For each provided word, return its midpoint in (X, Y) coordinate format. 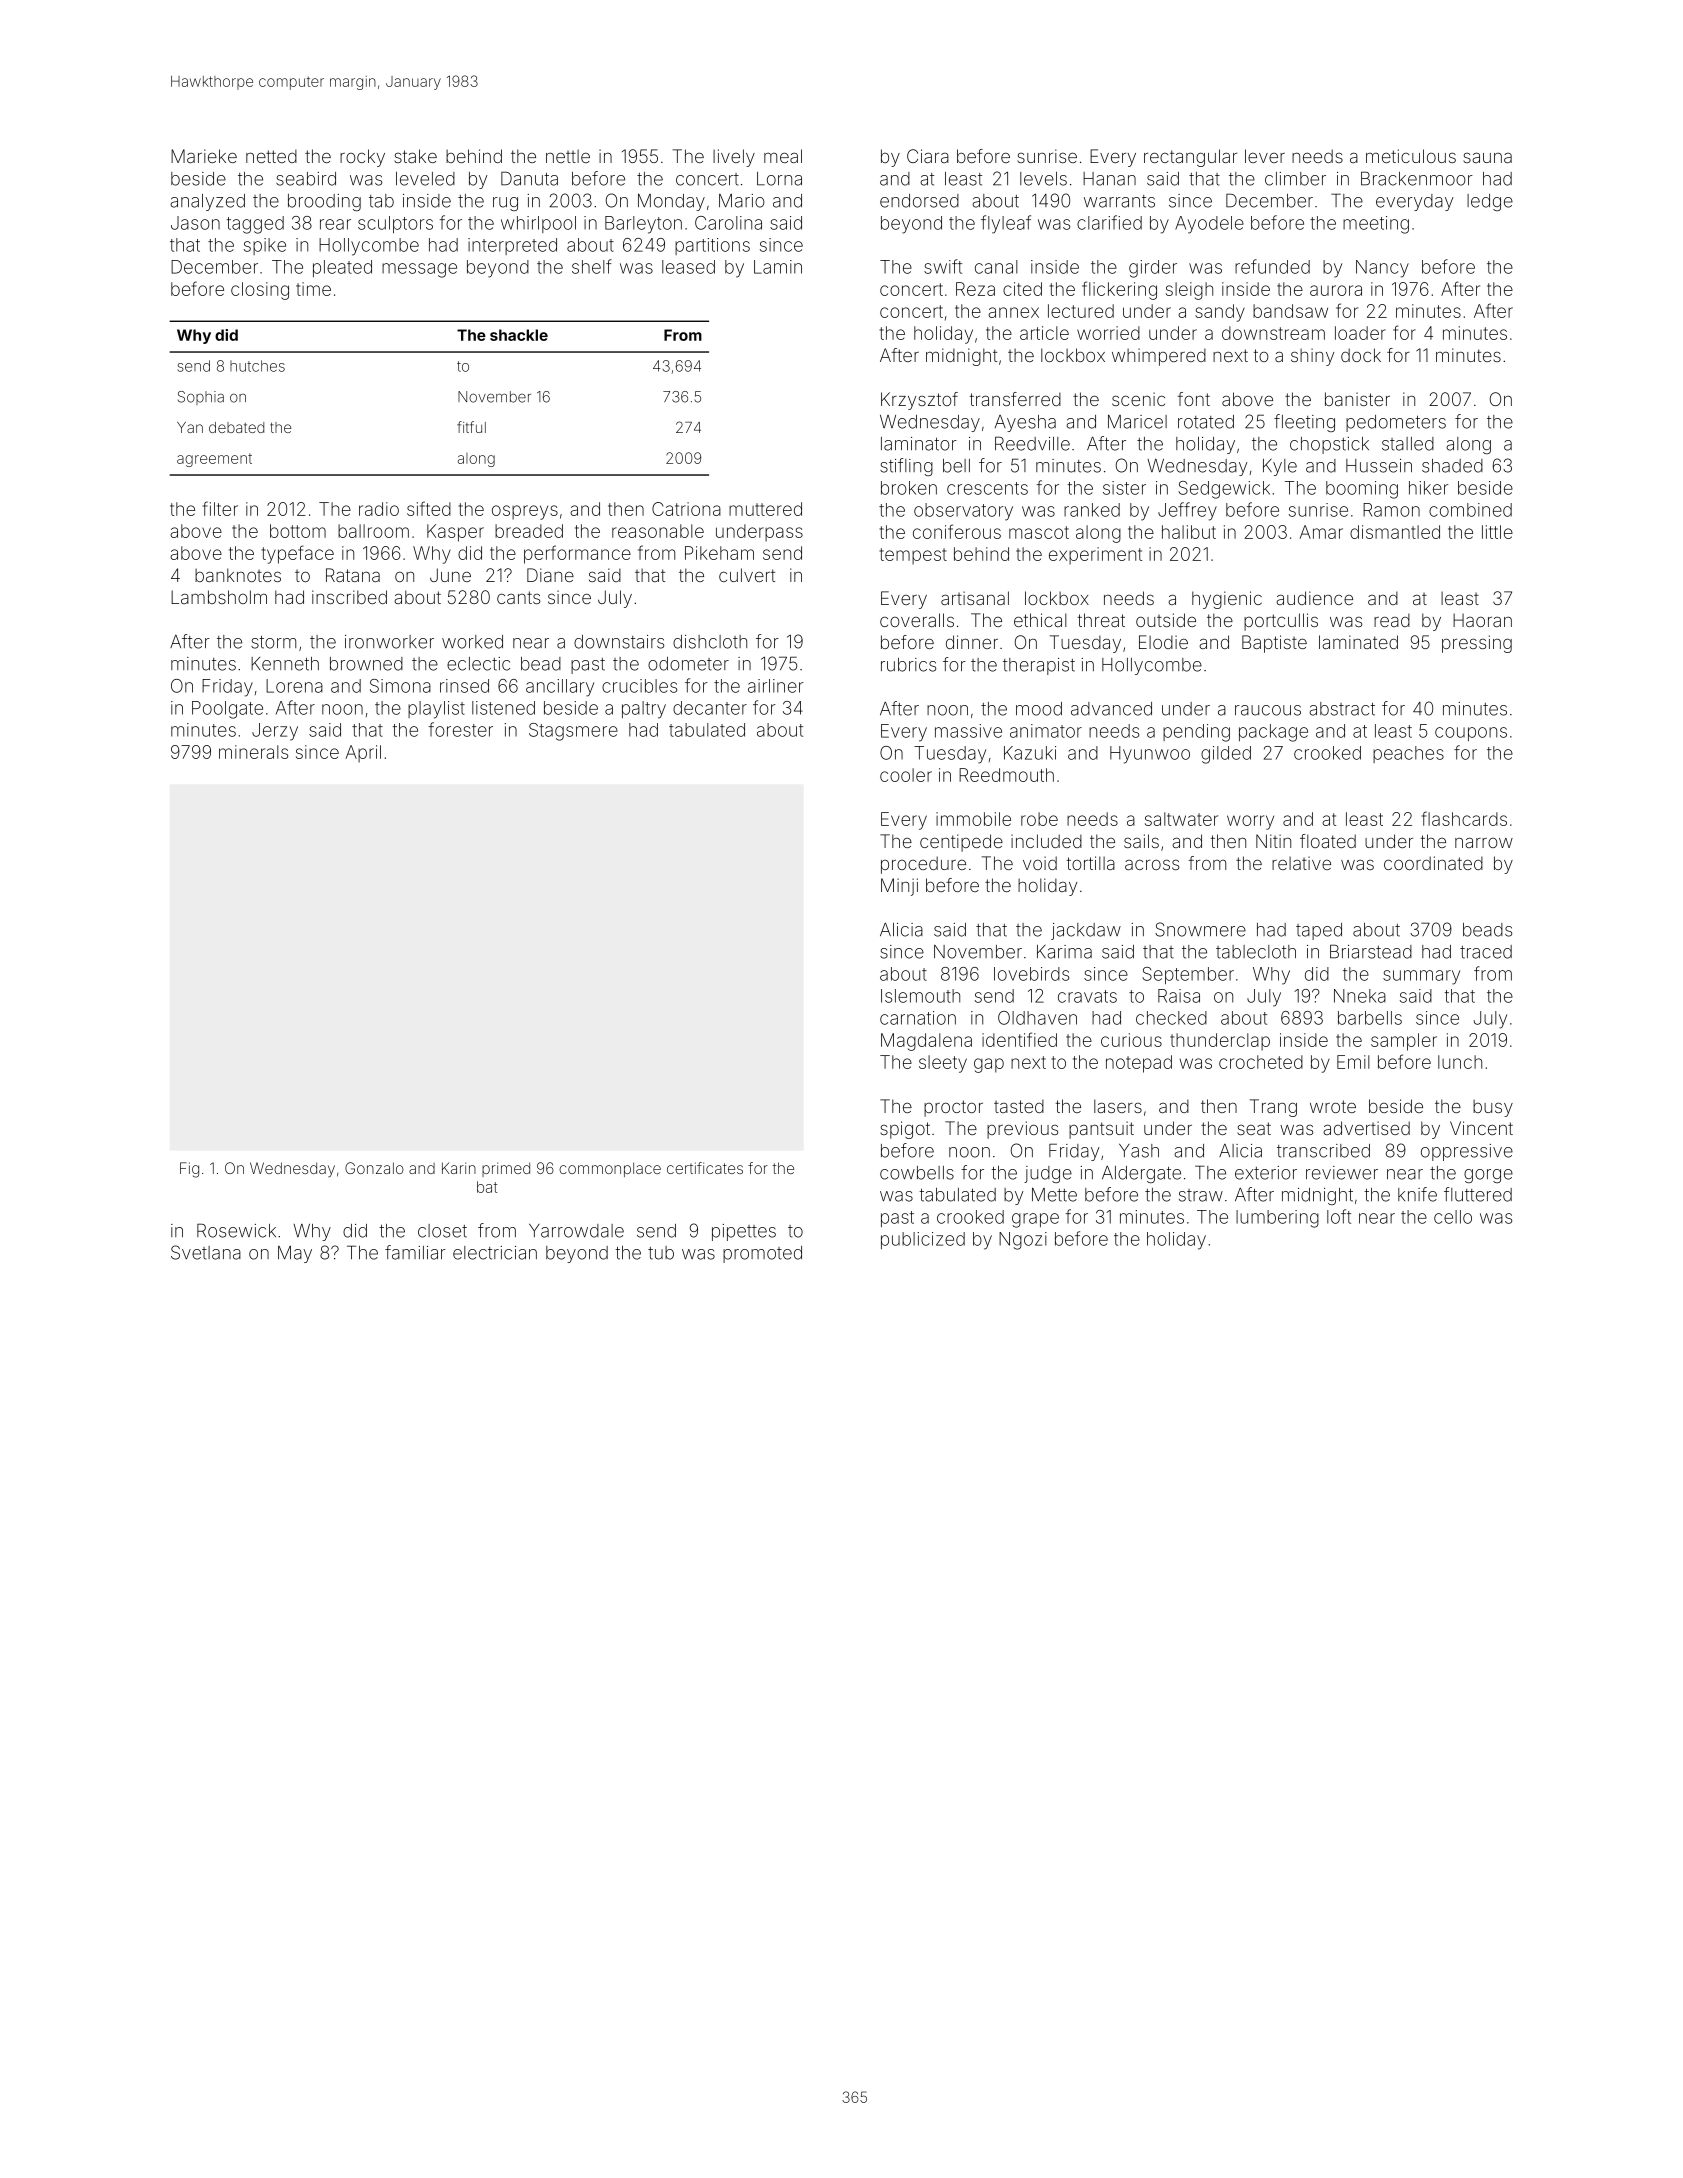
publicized (923, 1240)
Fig (189, 1170)
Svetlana (206, 1252)
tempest (913, 556)
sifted (429, 508)
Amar (1321, 532)
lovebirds (1031, 974)
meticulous (1411, 156)
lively (734, 158)
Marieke (204, 156)
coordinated (1433, 863)
